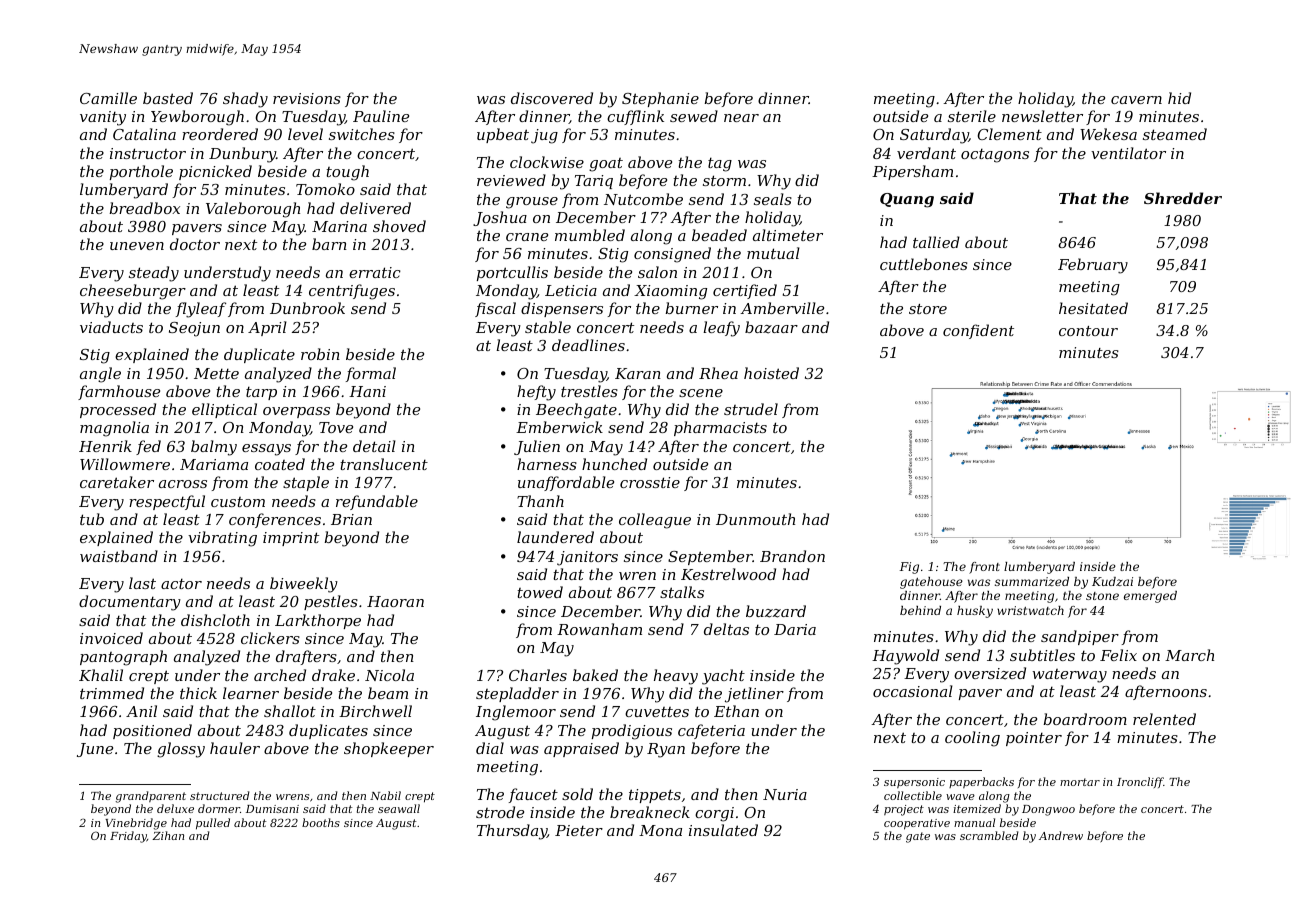 The width and height of the screenshot is (1308, 924). Describe the element at coordinates (972, 116) in the screenshot. I see `sterile` at that location.
